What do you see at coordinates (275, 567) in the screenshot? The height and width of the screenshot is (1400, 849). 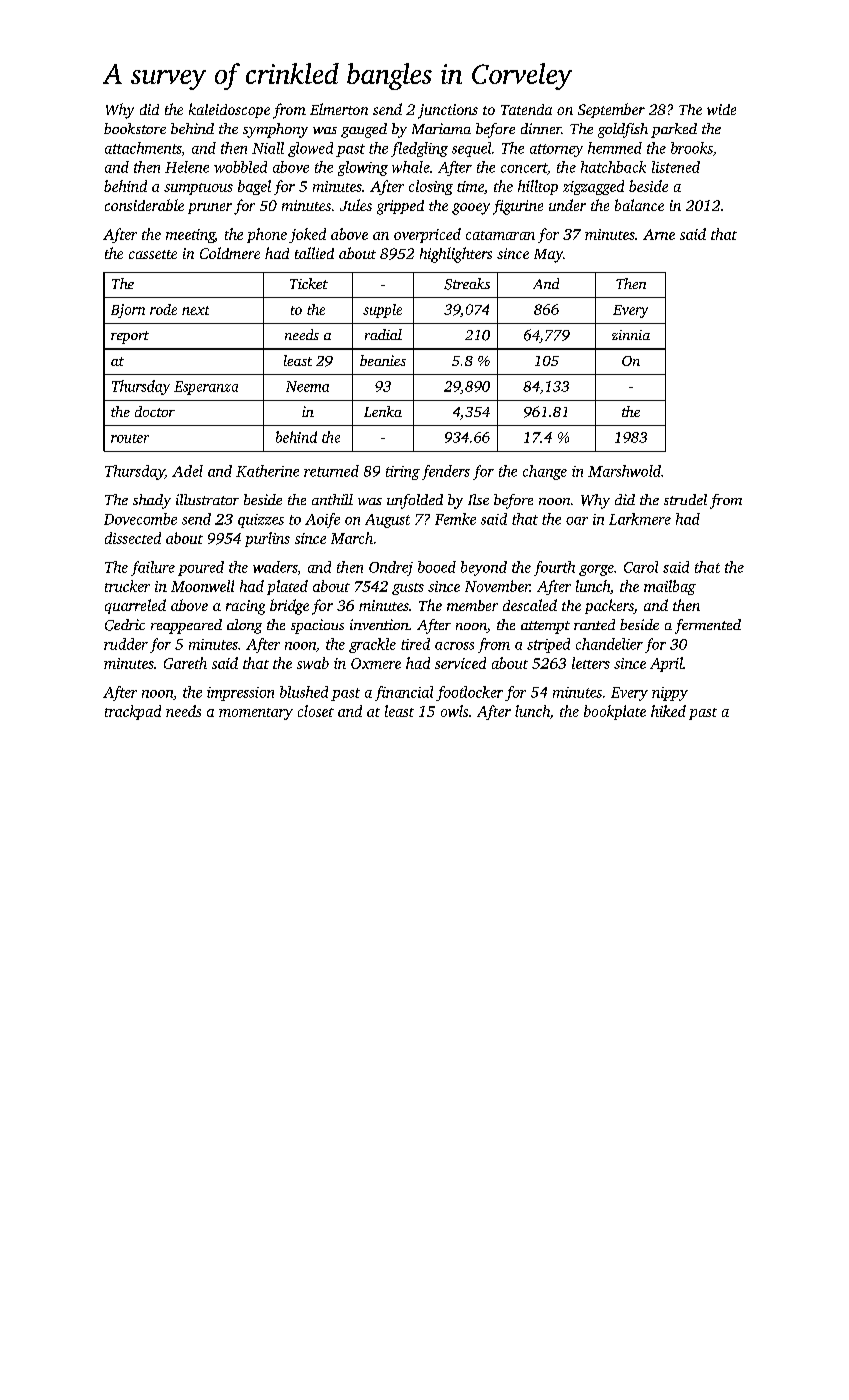 I see `waders` at bounding box center [275, 567].
